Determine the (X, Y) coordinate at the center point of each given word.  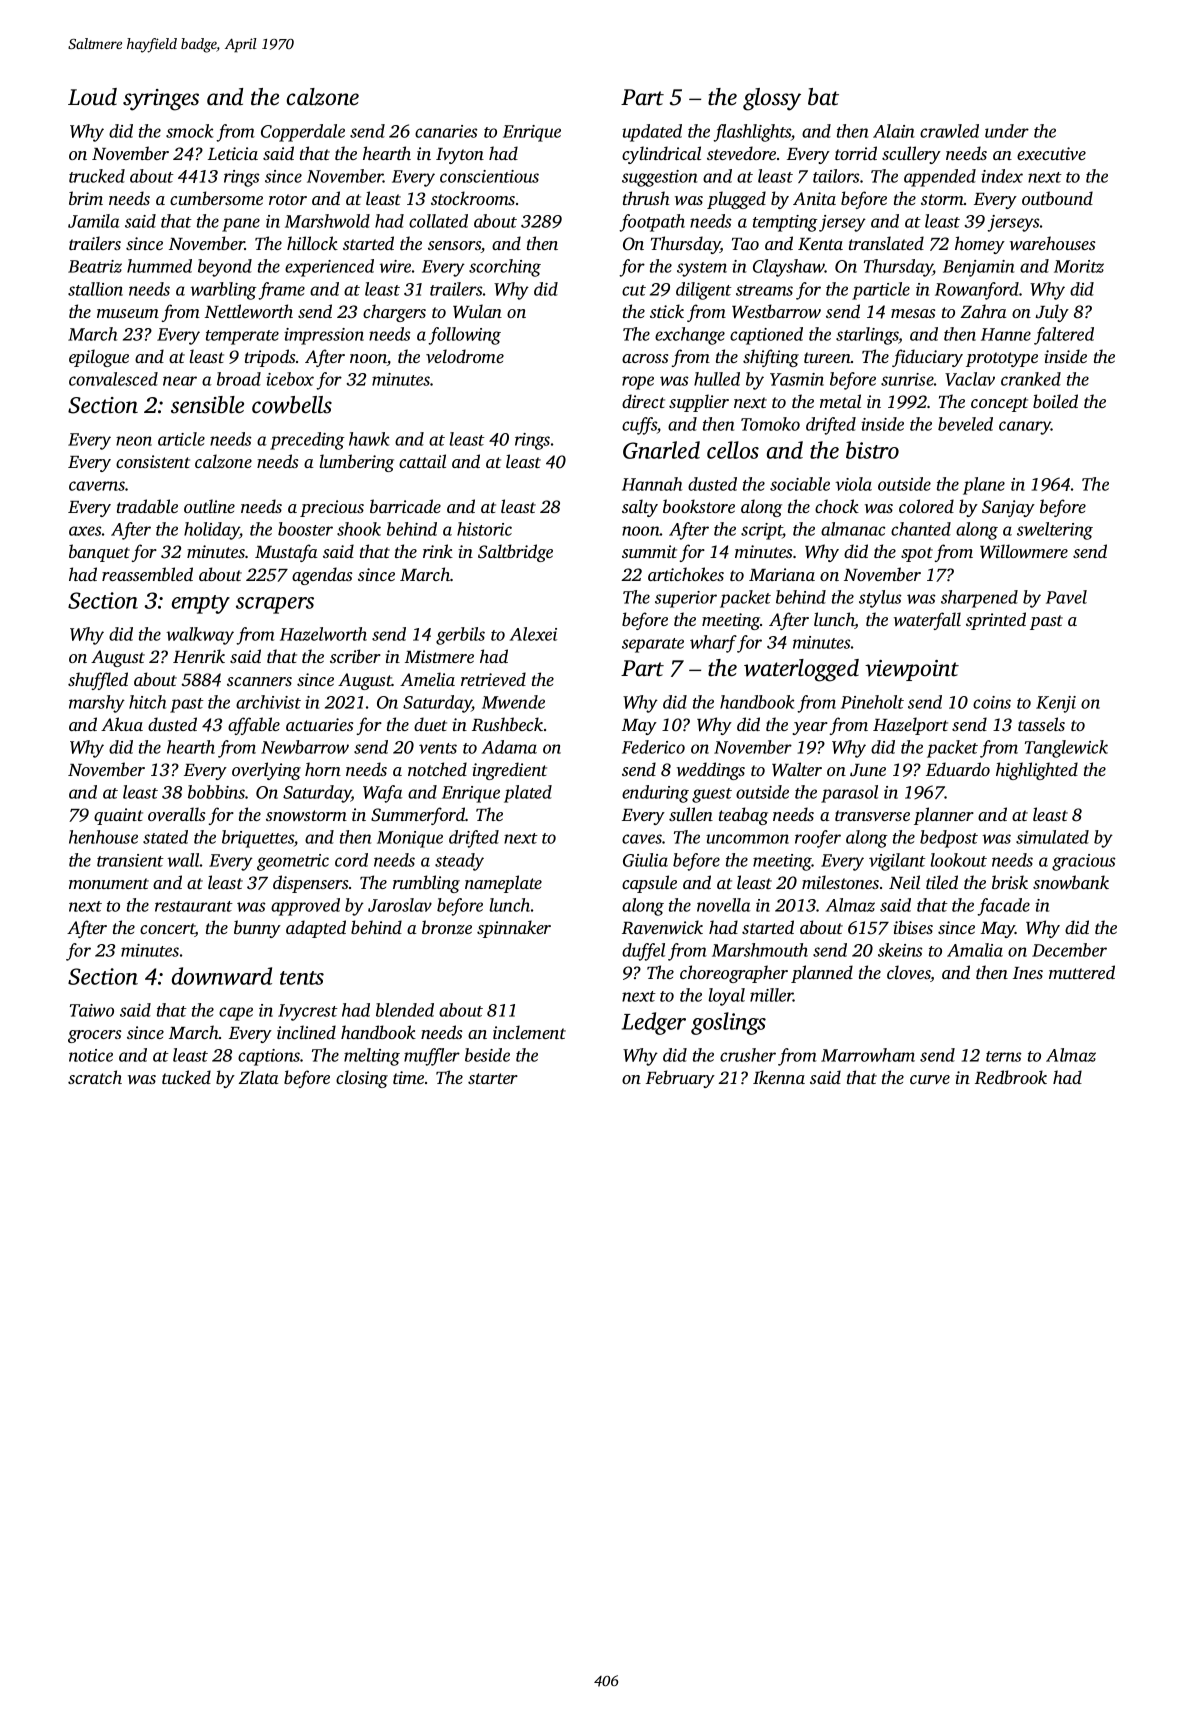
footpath (652, 223)
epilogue (99, 358)
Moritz (1079, 266)
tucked (186, 1077)
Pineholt (872, 702)
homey (980, 245)
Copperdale (303, 133)
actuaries (319, 724)
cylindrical (661, 155)
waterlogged (801, 670)
